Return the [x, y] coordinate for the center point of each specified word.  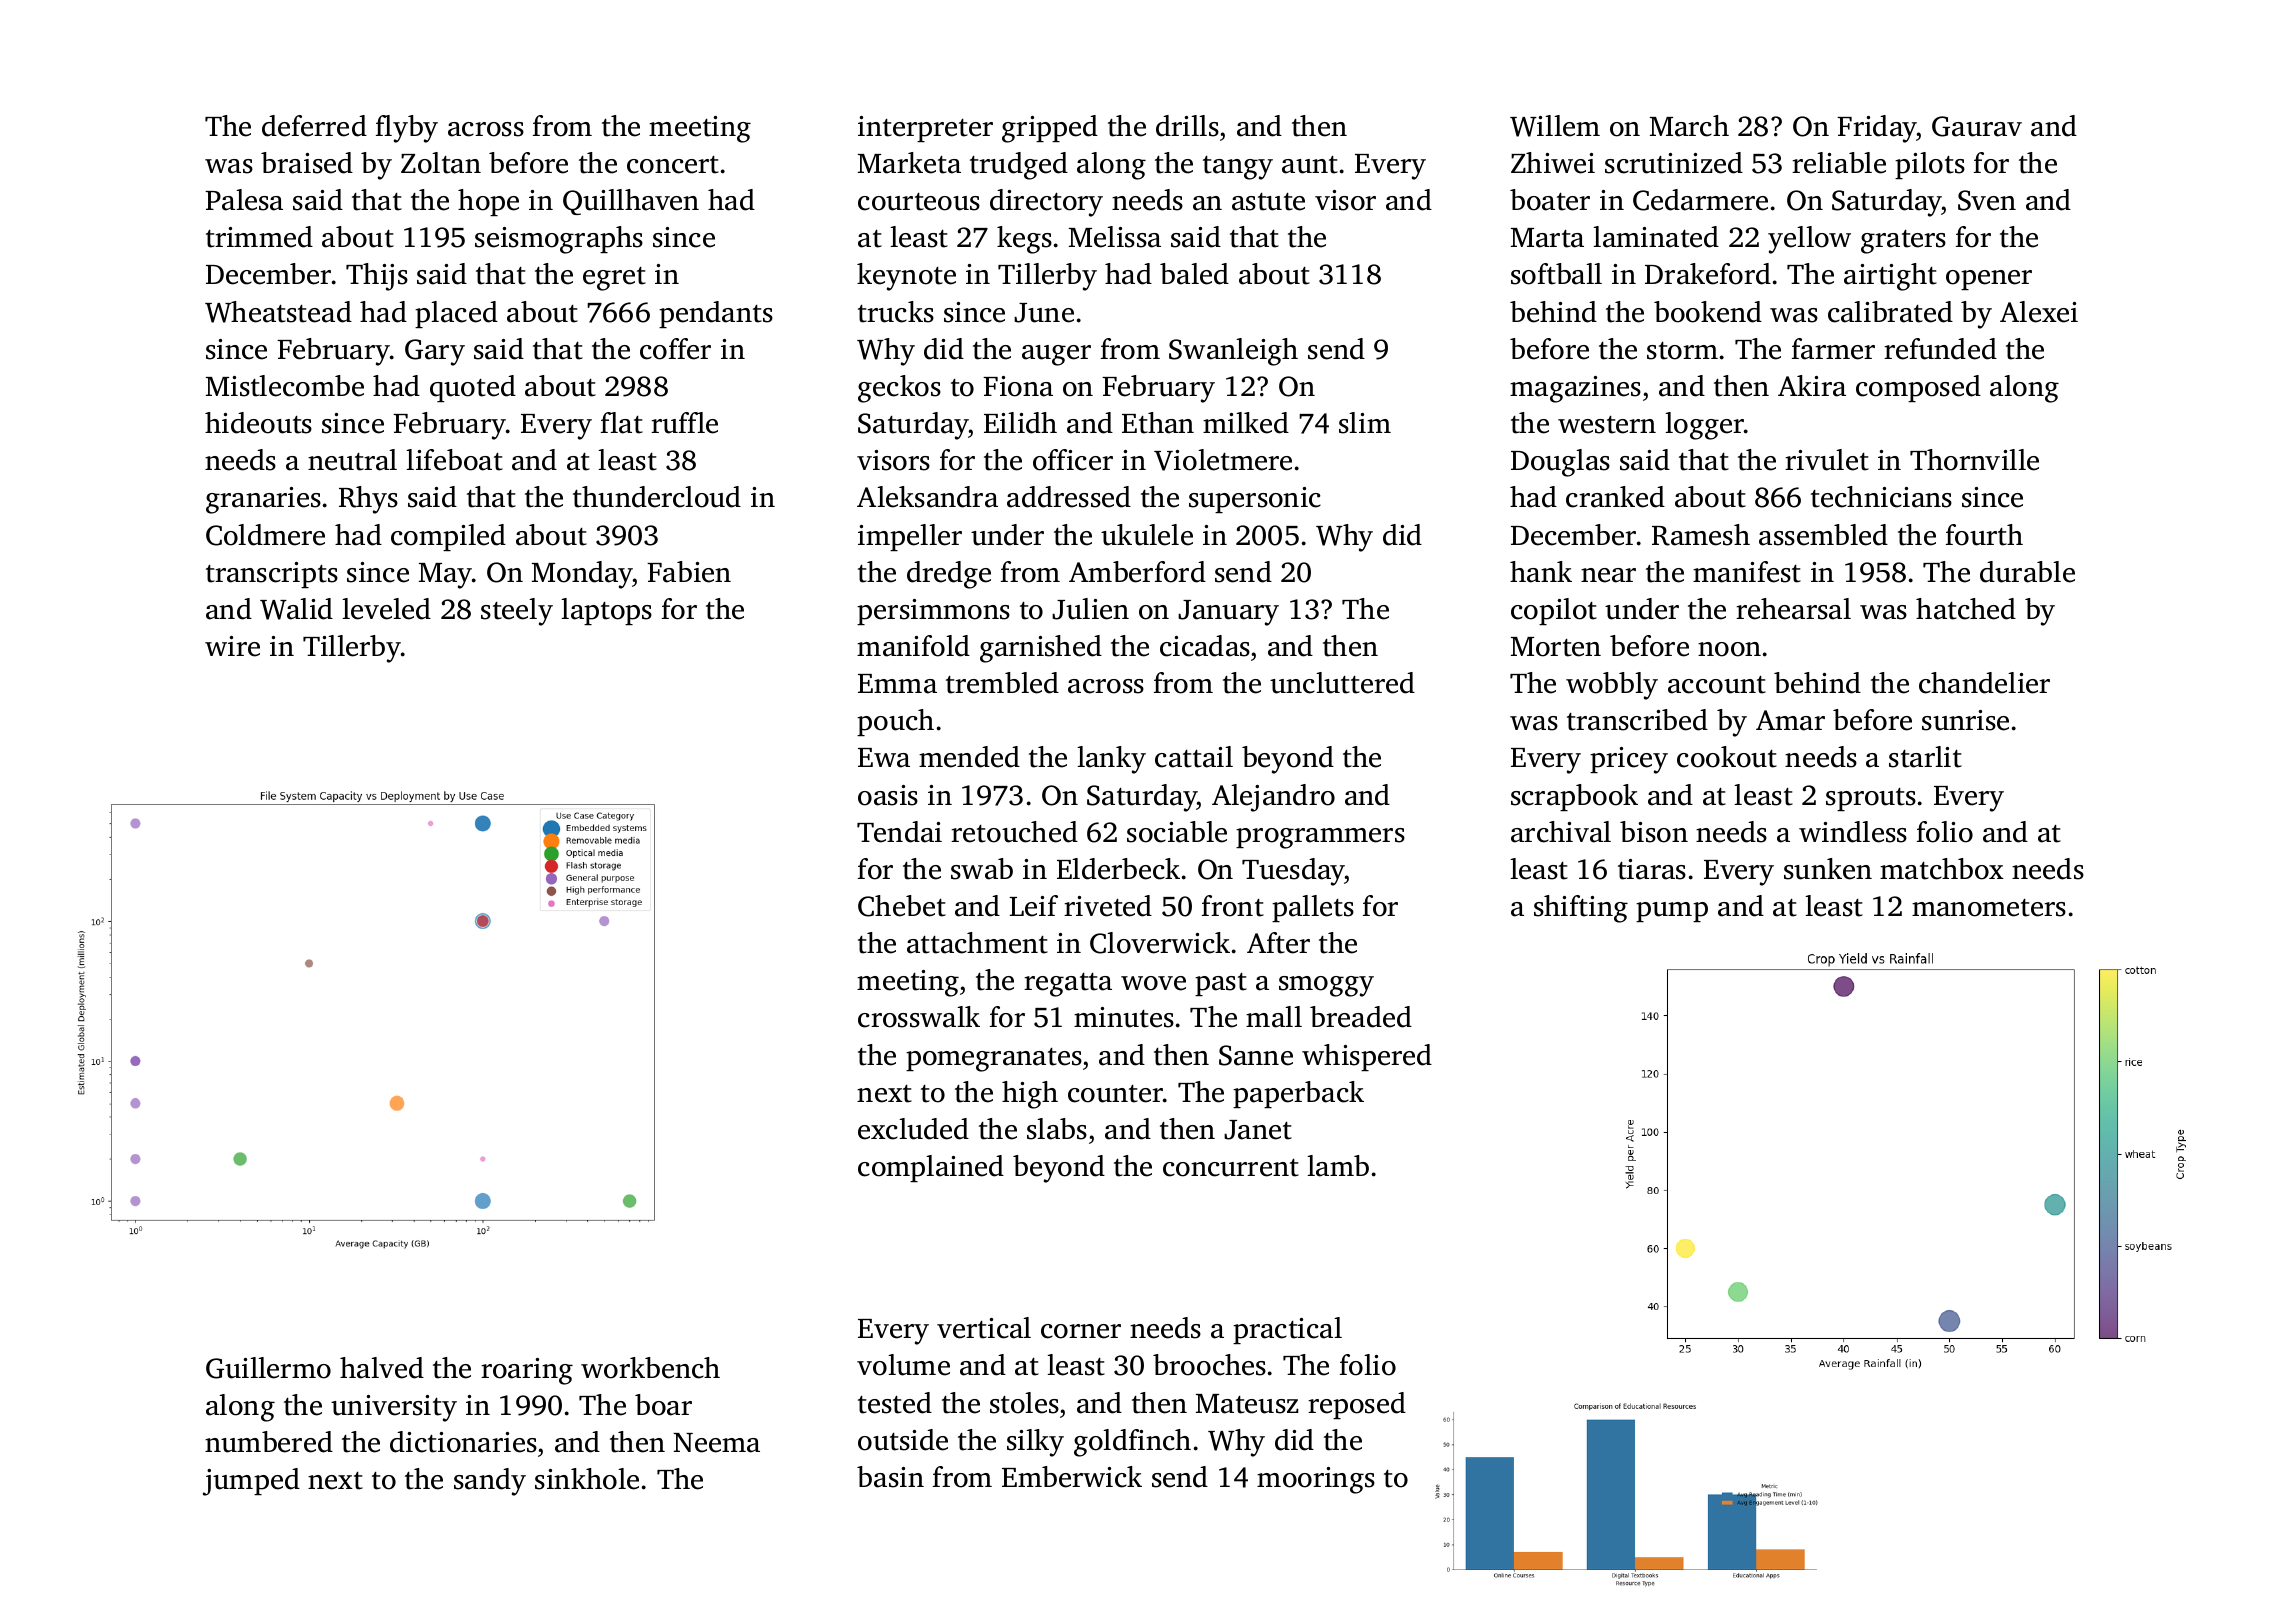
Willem [1555, 126]
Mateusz [1247, 1404]
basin [890, 1477]
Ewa [884, 758]
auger [1056, 355]
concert [673, 165]
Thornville [1974, 460]
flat [622, 423]
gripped [1050, 129]
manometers [1989, 908]
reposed [1357, 1405]
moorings [1316, 1480]
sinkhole [587, 1479]
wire [232, 646]
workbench [650, 1368]
